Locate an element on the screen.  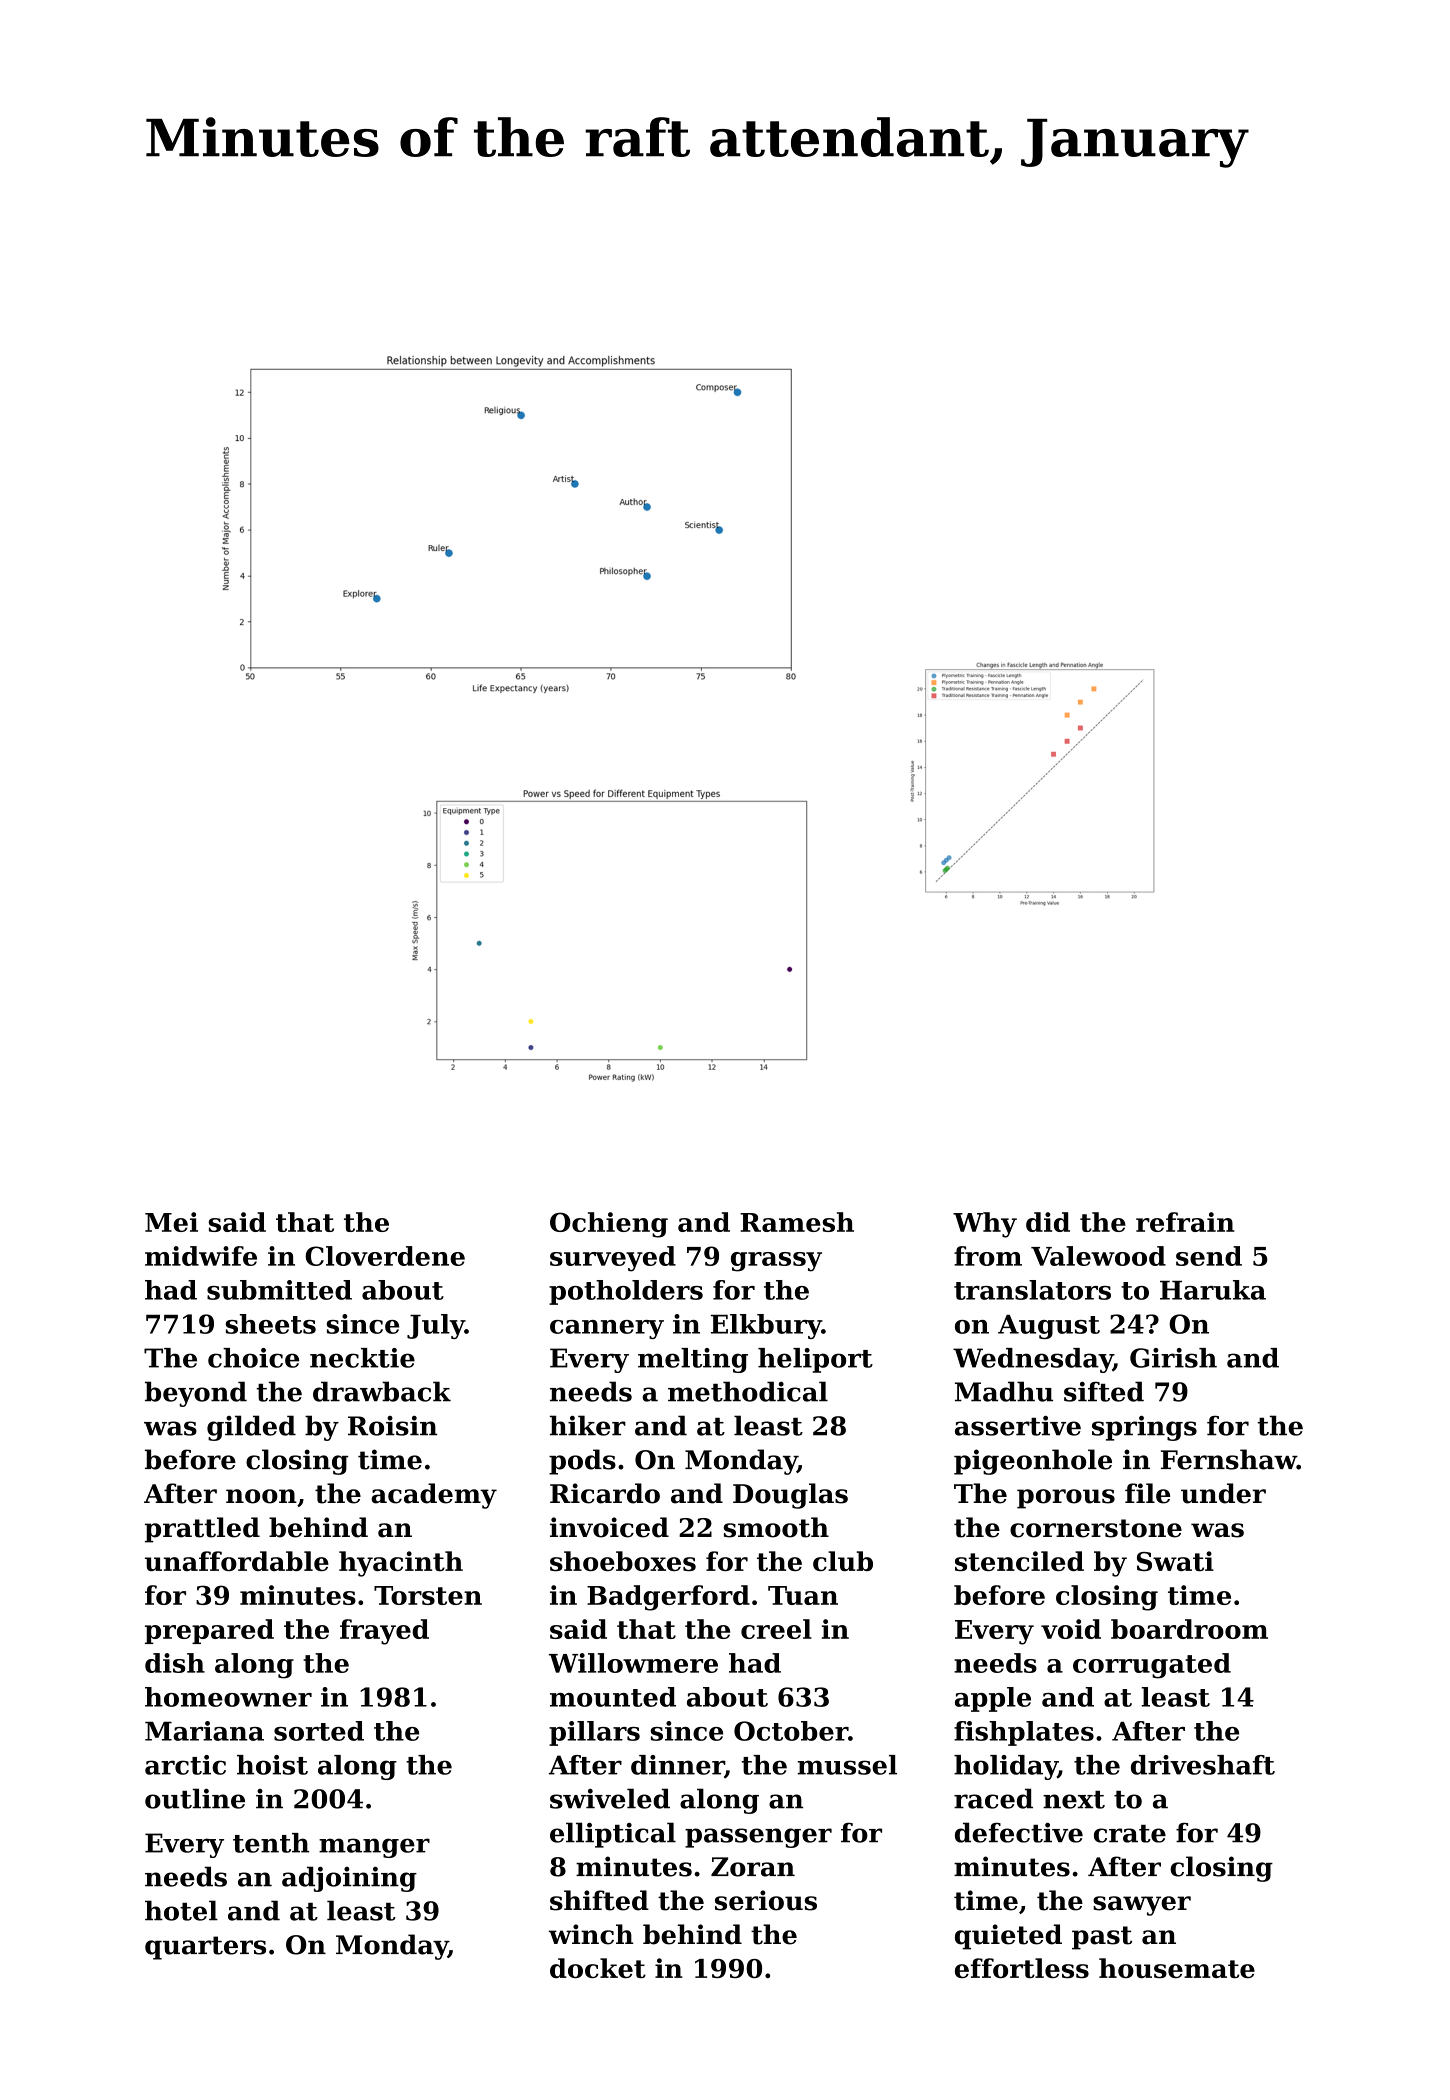
hiker is located at coordinates (588, 1425).
